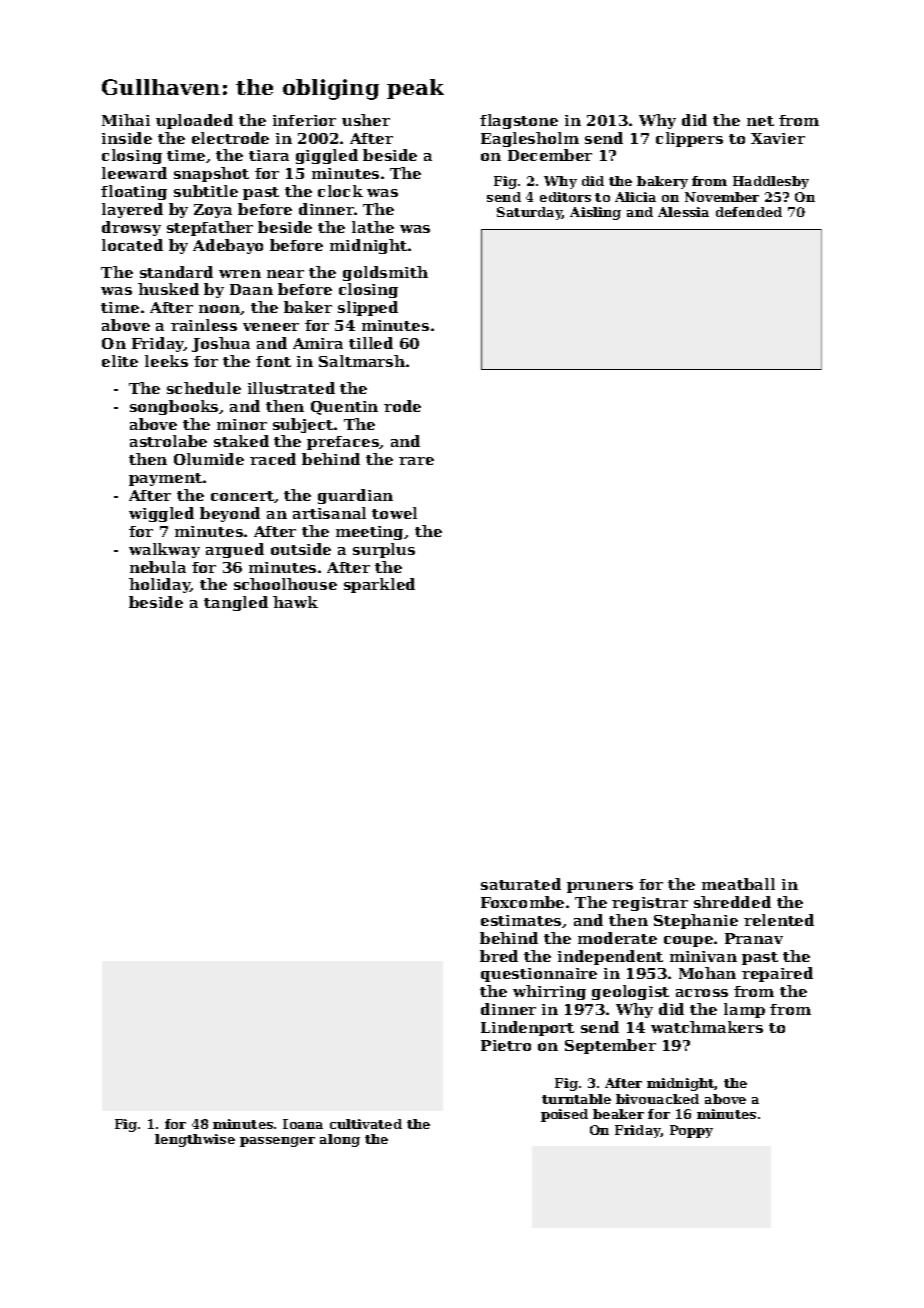 Image resolution: width=924 pixels, height=1308 pixels. I want to click on Zoya, so click(213, 211).
